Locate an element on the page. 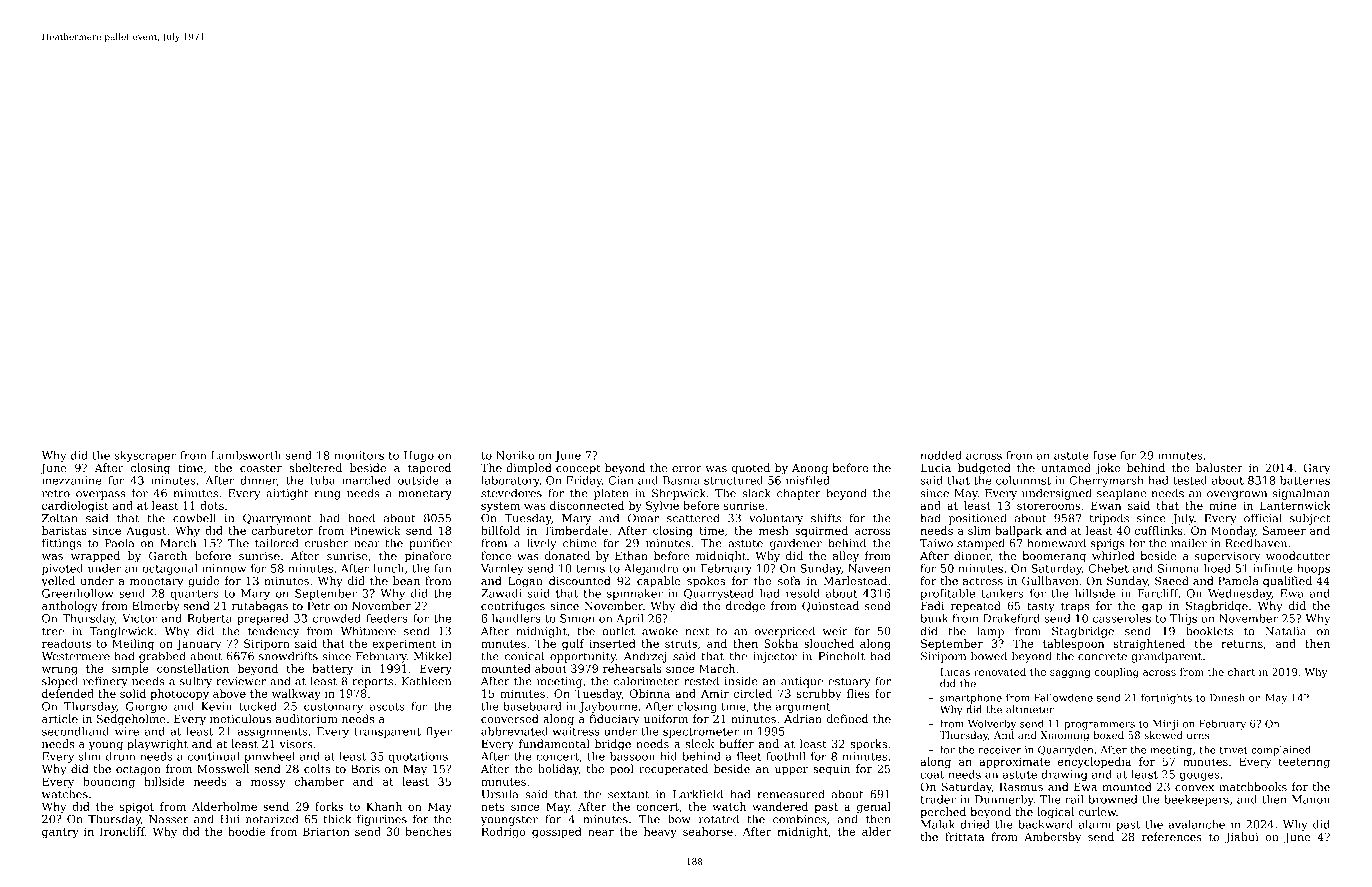  quoted is located at coordinates (750, 469).
